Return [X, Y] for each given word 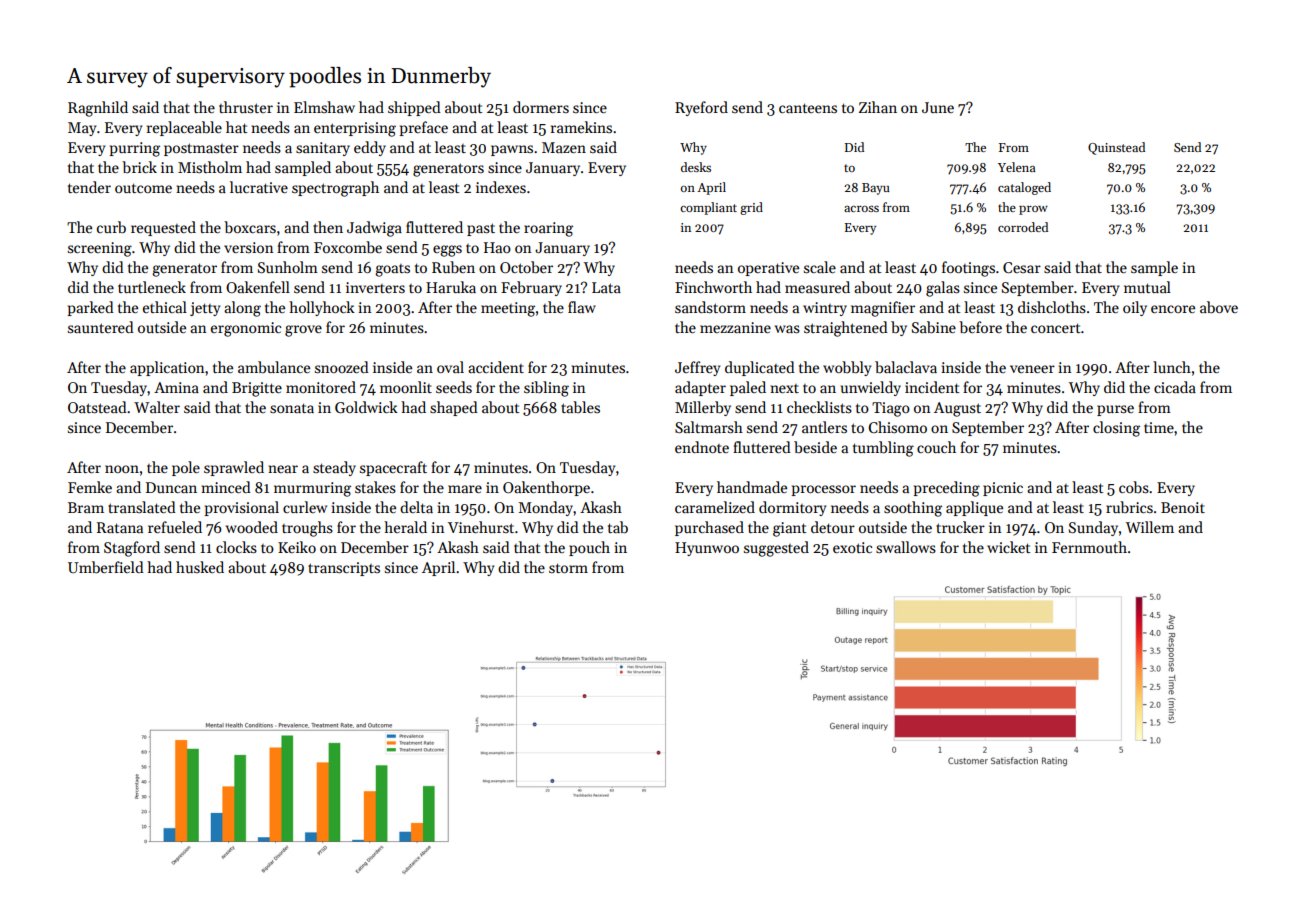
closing [1116, 429]
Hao [497, 247]
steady [334, 468]
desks [696, 167]
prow [1033, 210]
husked [200, 567]
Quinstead [1116, 148]
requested [163, 228]
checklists [819, 407]
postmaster [201, 149]
